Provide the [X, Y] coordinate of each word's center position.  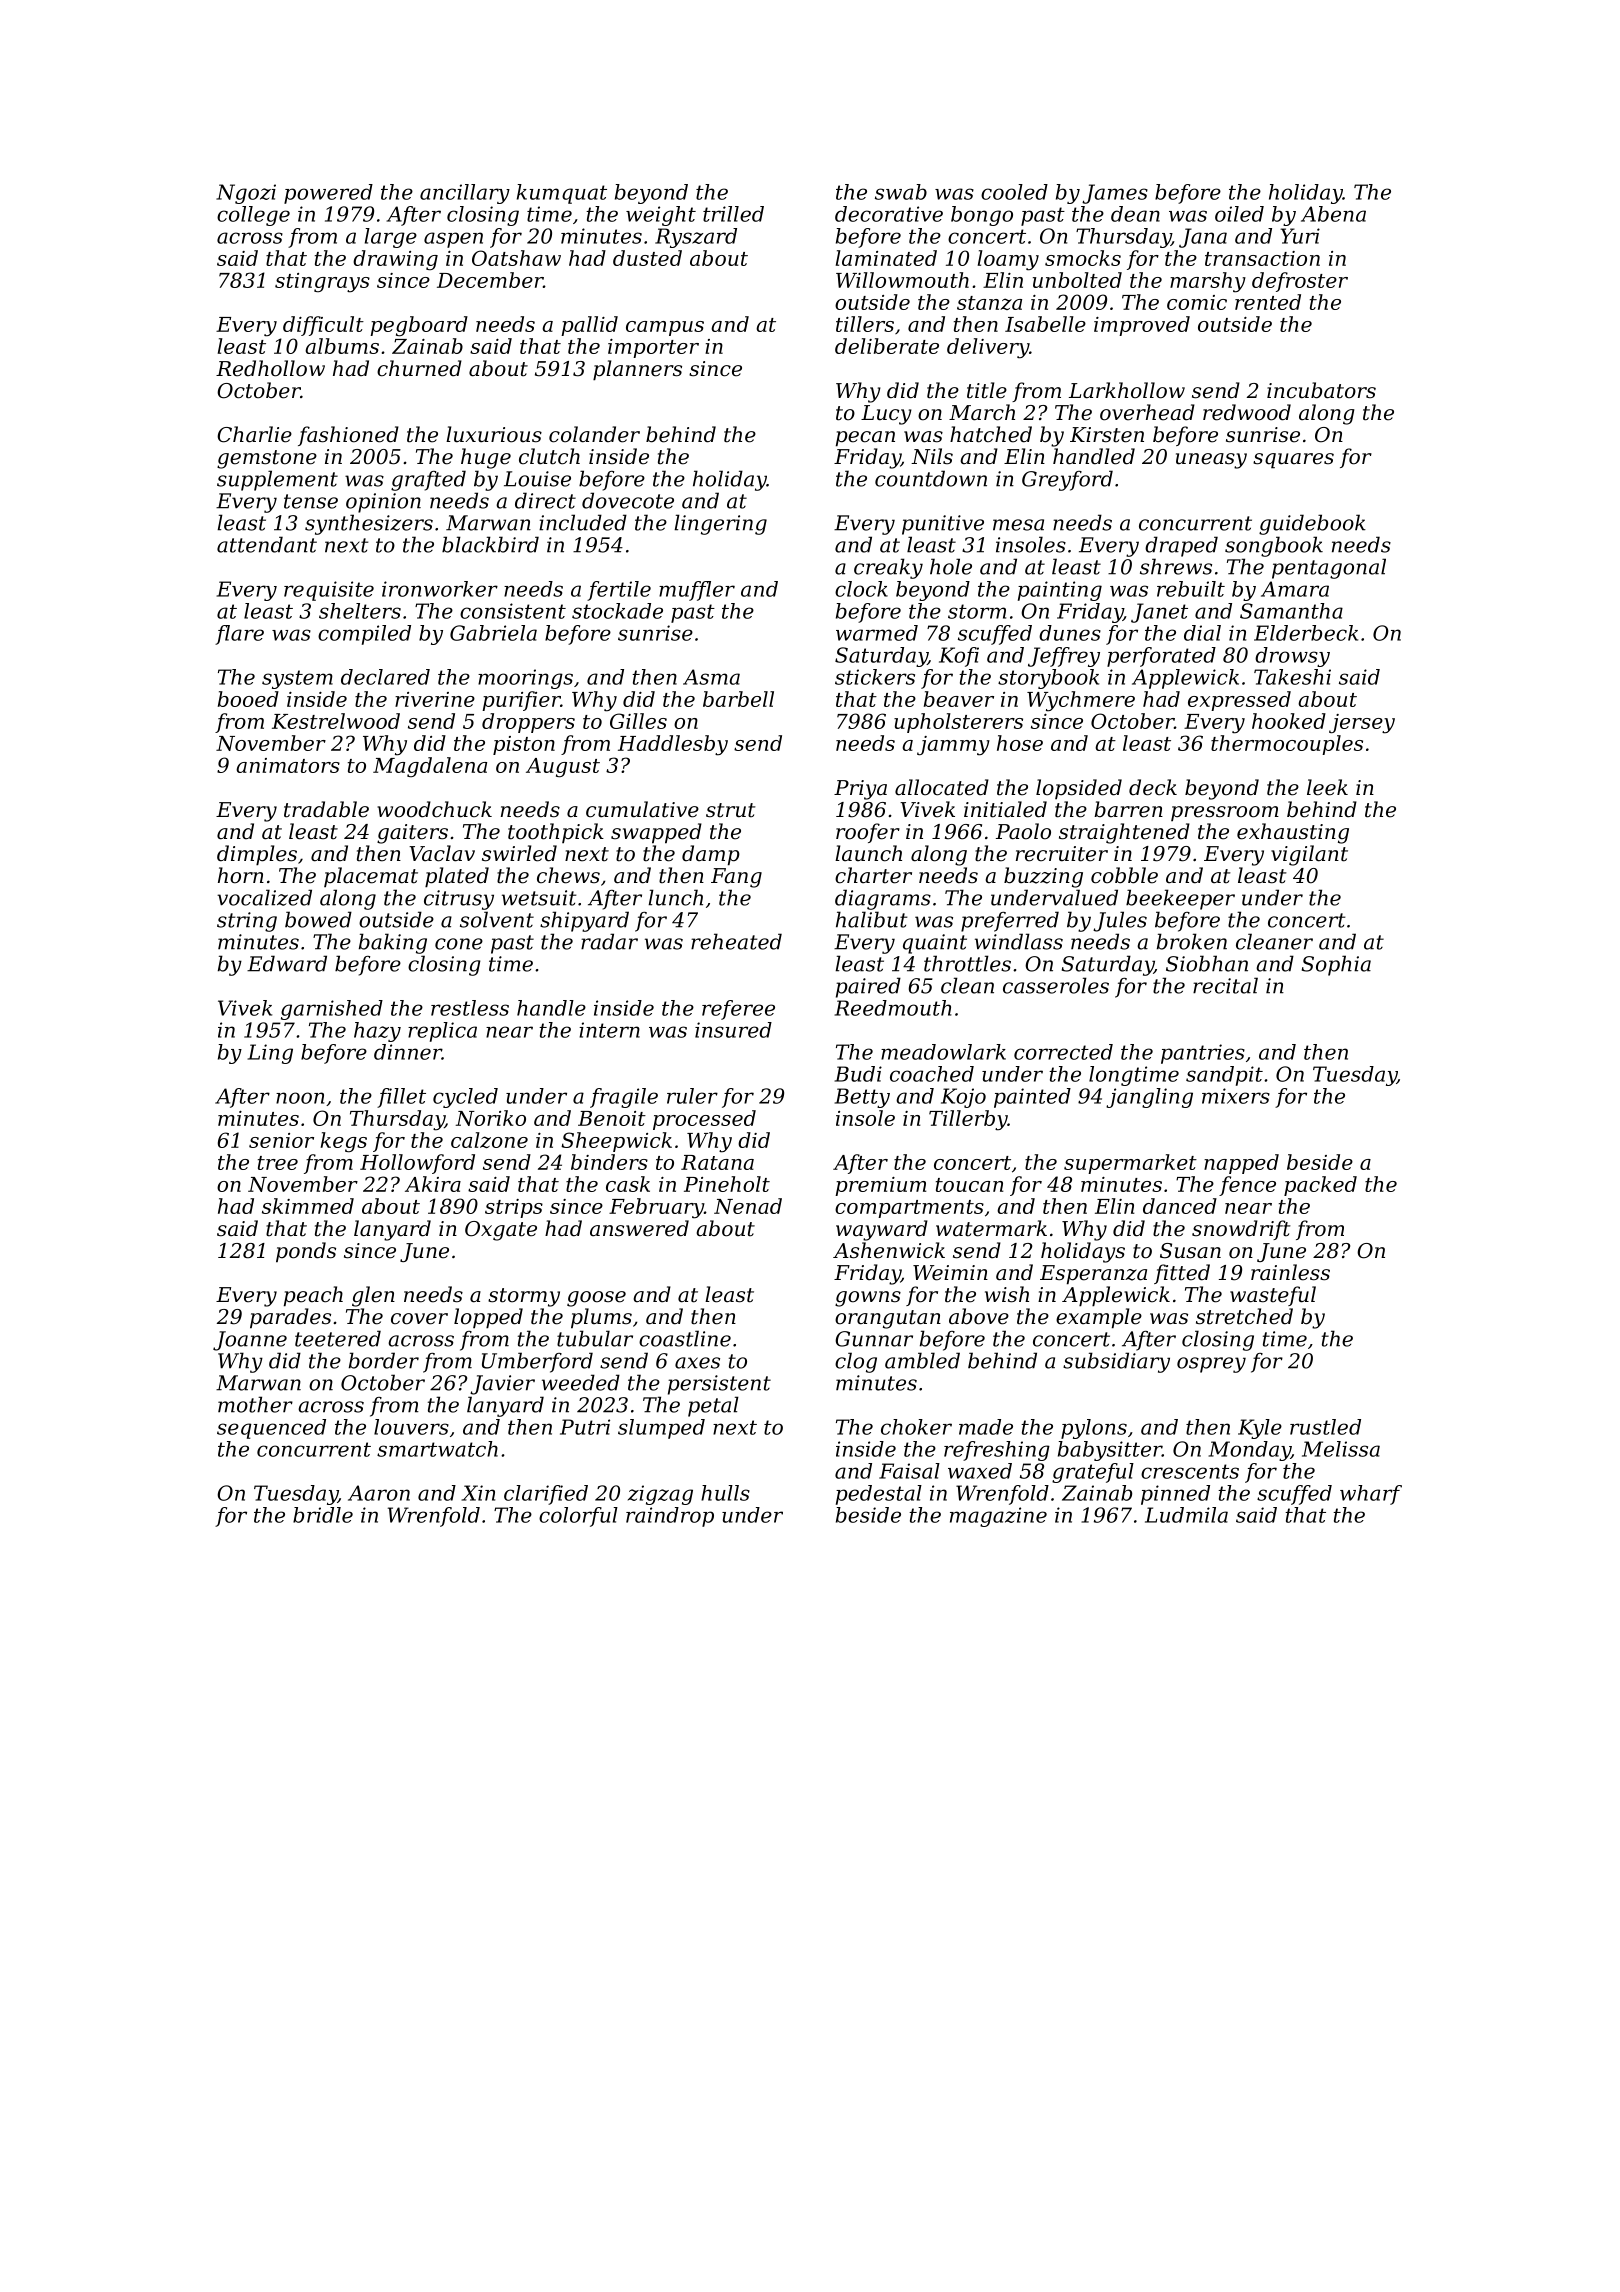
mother [255, 1404]
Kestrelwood [336, 721]
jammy [953, 746]
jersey [1362, 724]
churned [419, 368]
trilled [733, 214]
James [1115, 194]
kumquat [562, 194]
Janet [1159, 613]
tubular [595, 1338]
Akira [433, 1184]
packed [1320, 1186]
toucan [970, 1185]
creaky [888, 568]
